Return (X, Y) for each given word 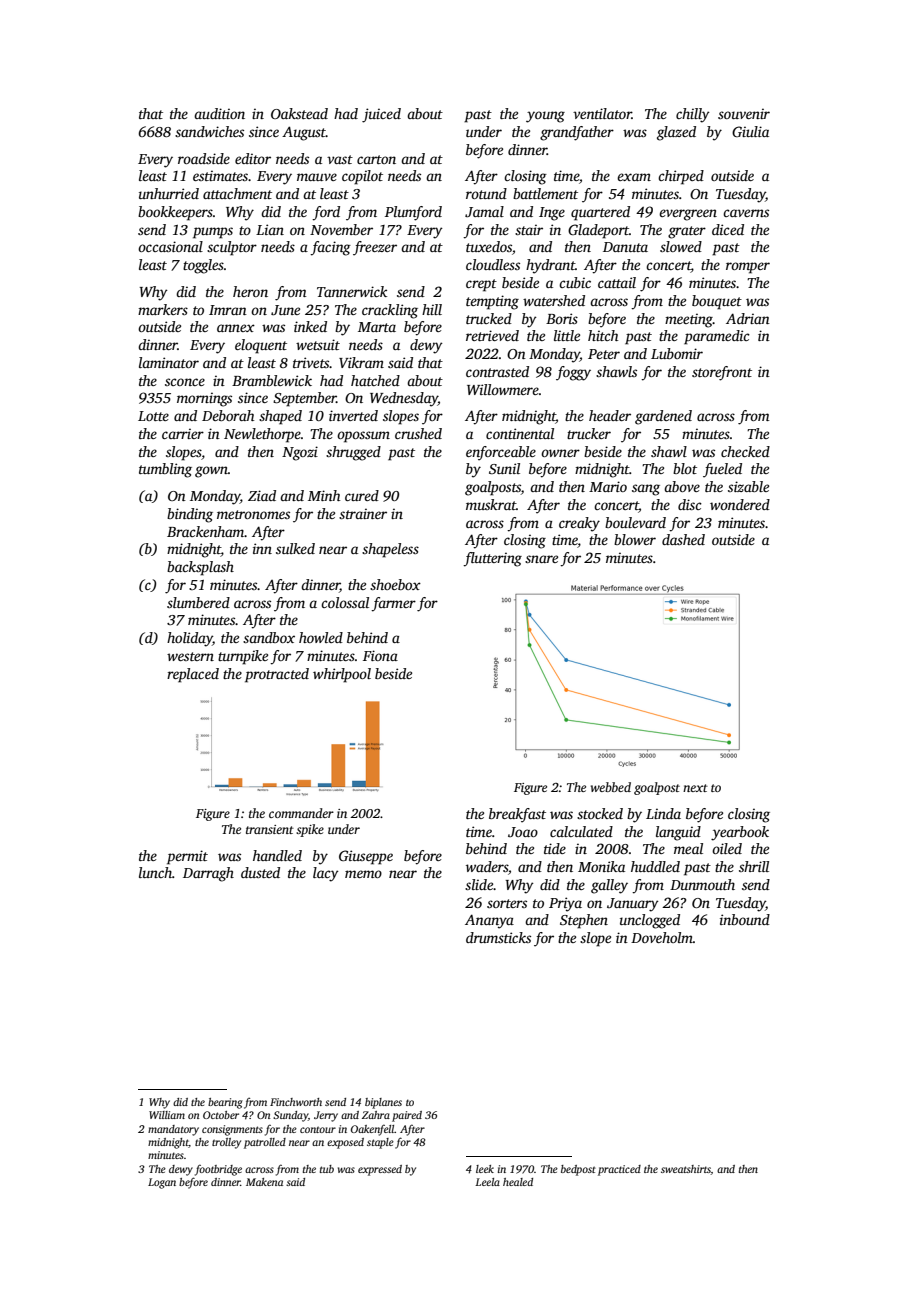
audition (219, 113)
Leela (487, 1182)
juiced (381, 115)
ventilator (602, 113)
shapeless (390, 550)
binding (190, 515)
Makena (264, 1182)
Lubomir (677, 353)
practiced (619, 1170)
